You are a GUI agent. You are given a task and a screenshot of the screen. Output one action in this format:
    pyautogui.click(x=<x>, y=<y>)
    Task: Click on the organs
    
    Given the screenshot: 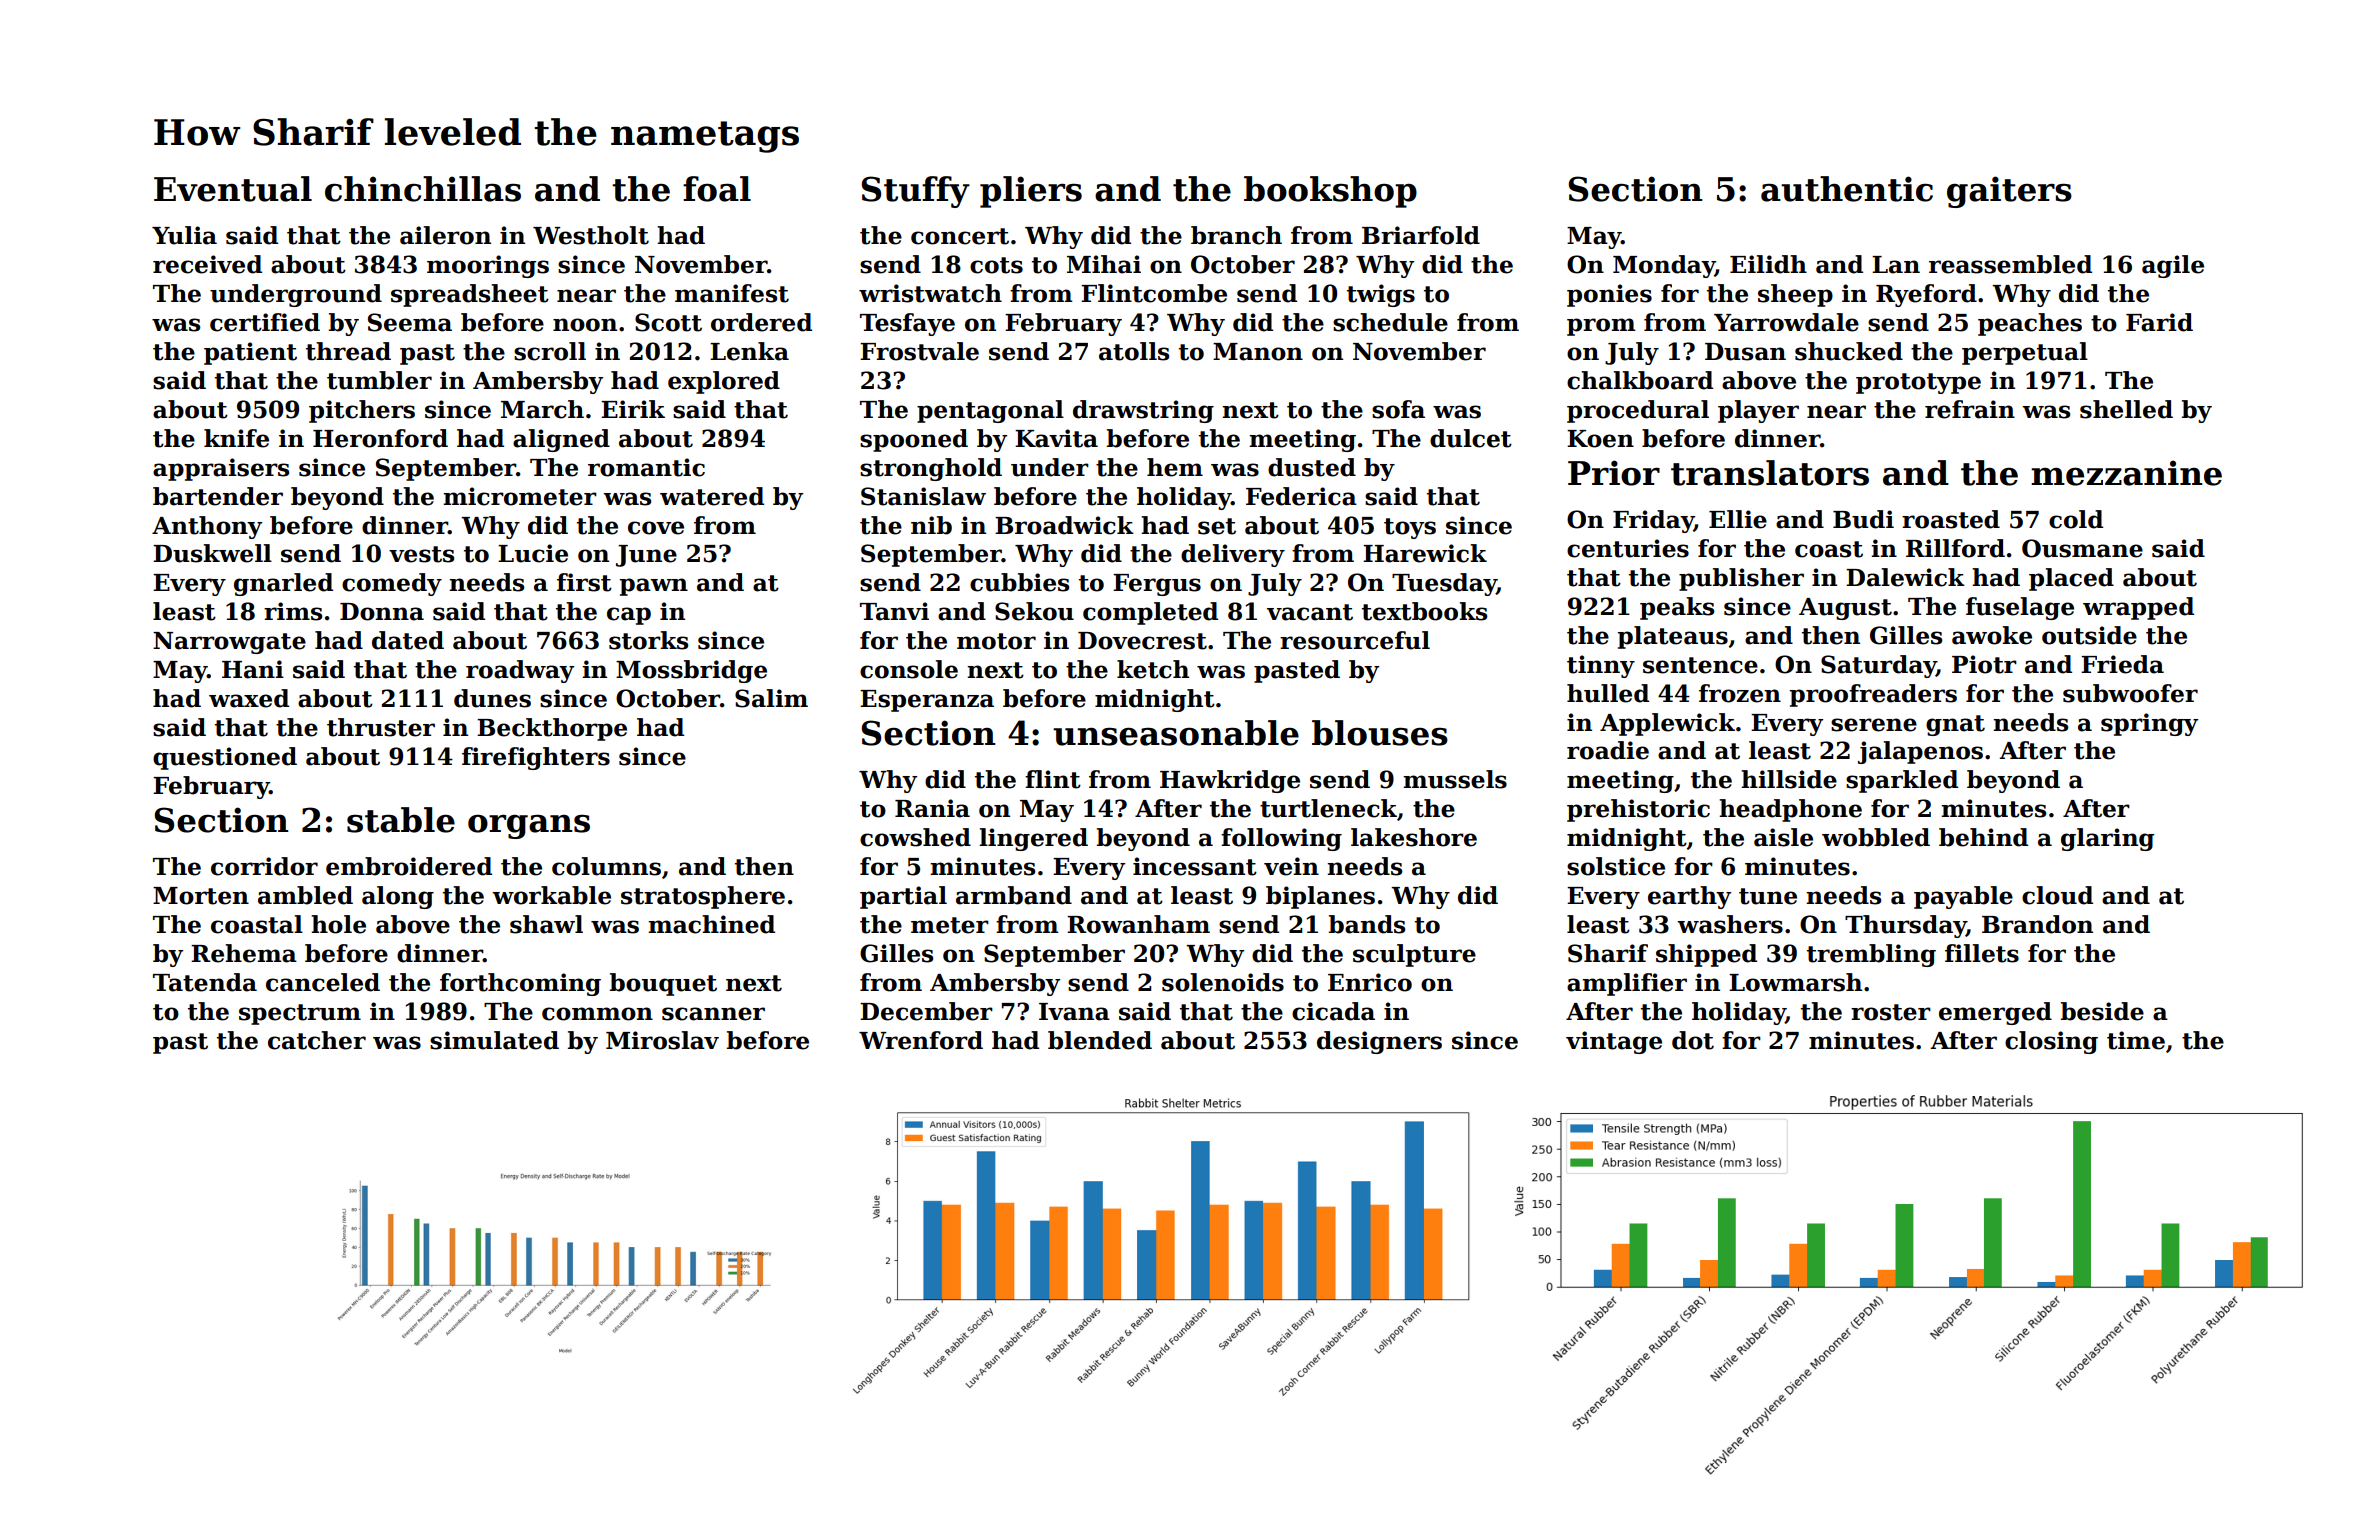 What is the action you would take?
    pyautogui.click(x=529, y=826)
